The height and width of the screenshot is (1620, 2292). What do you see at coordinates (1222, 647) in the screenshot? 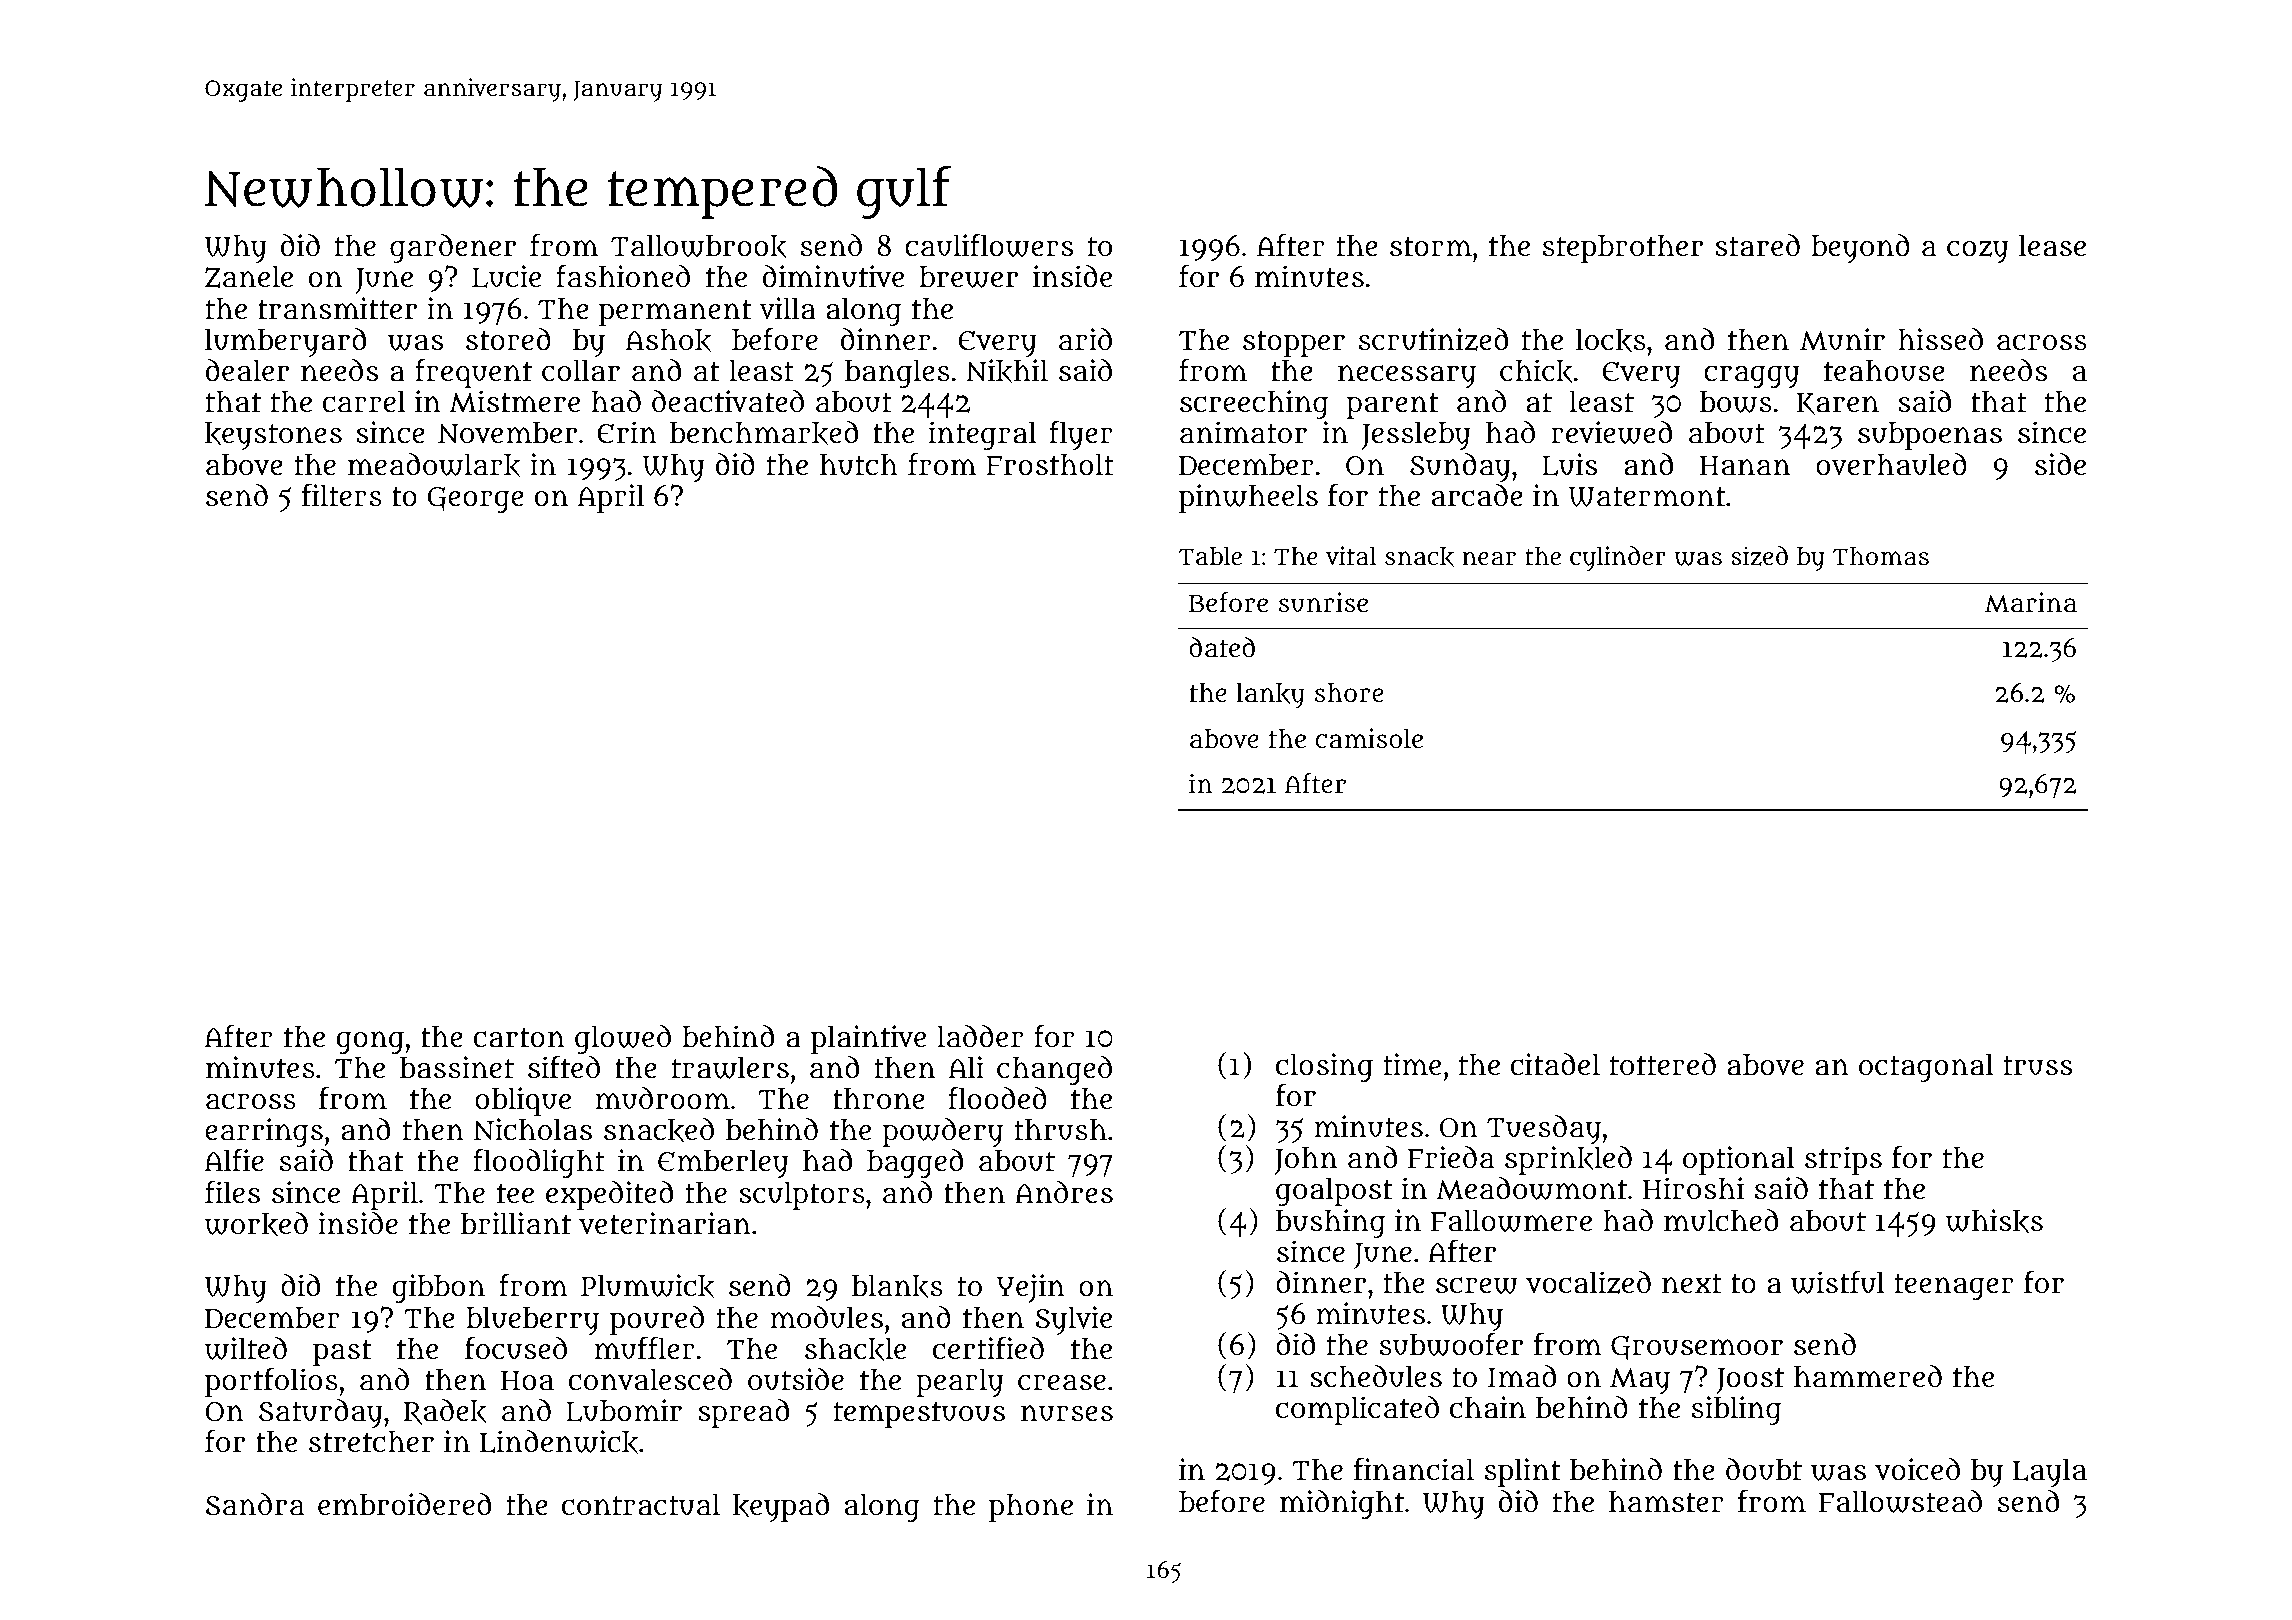
I see `dated` at bounding box center [1222, 647].
